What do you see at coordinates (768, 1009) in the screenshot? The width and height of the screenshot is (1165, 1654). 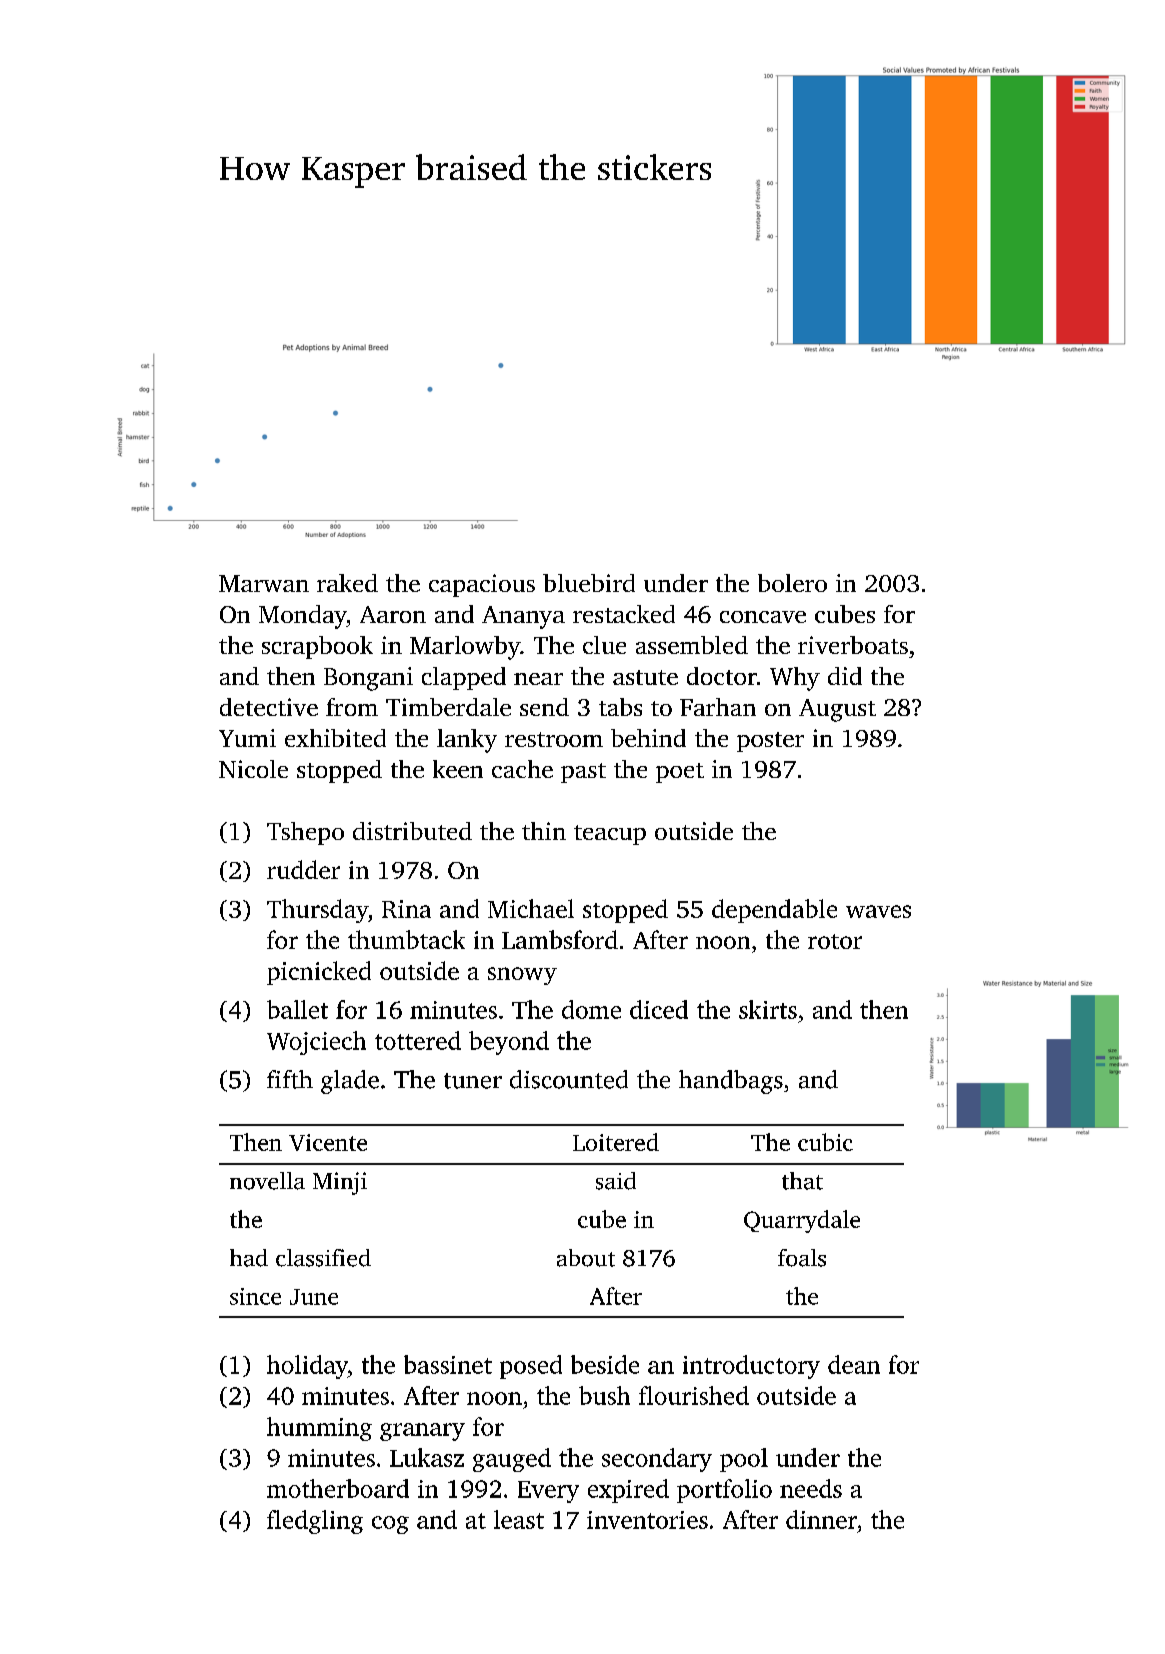 I see `skirts` at bounding box center [768, 1009].
